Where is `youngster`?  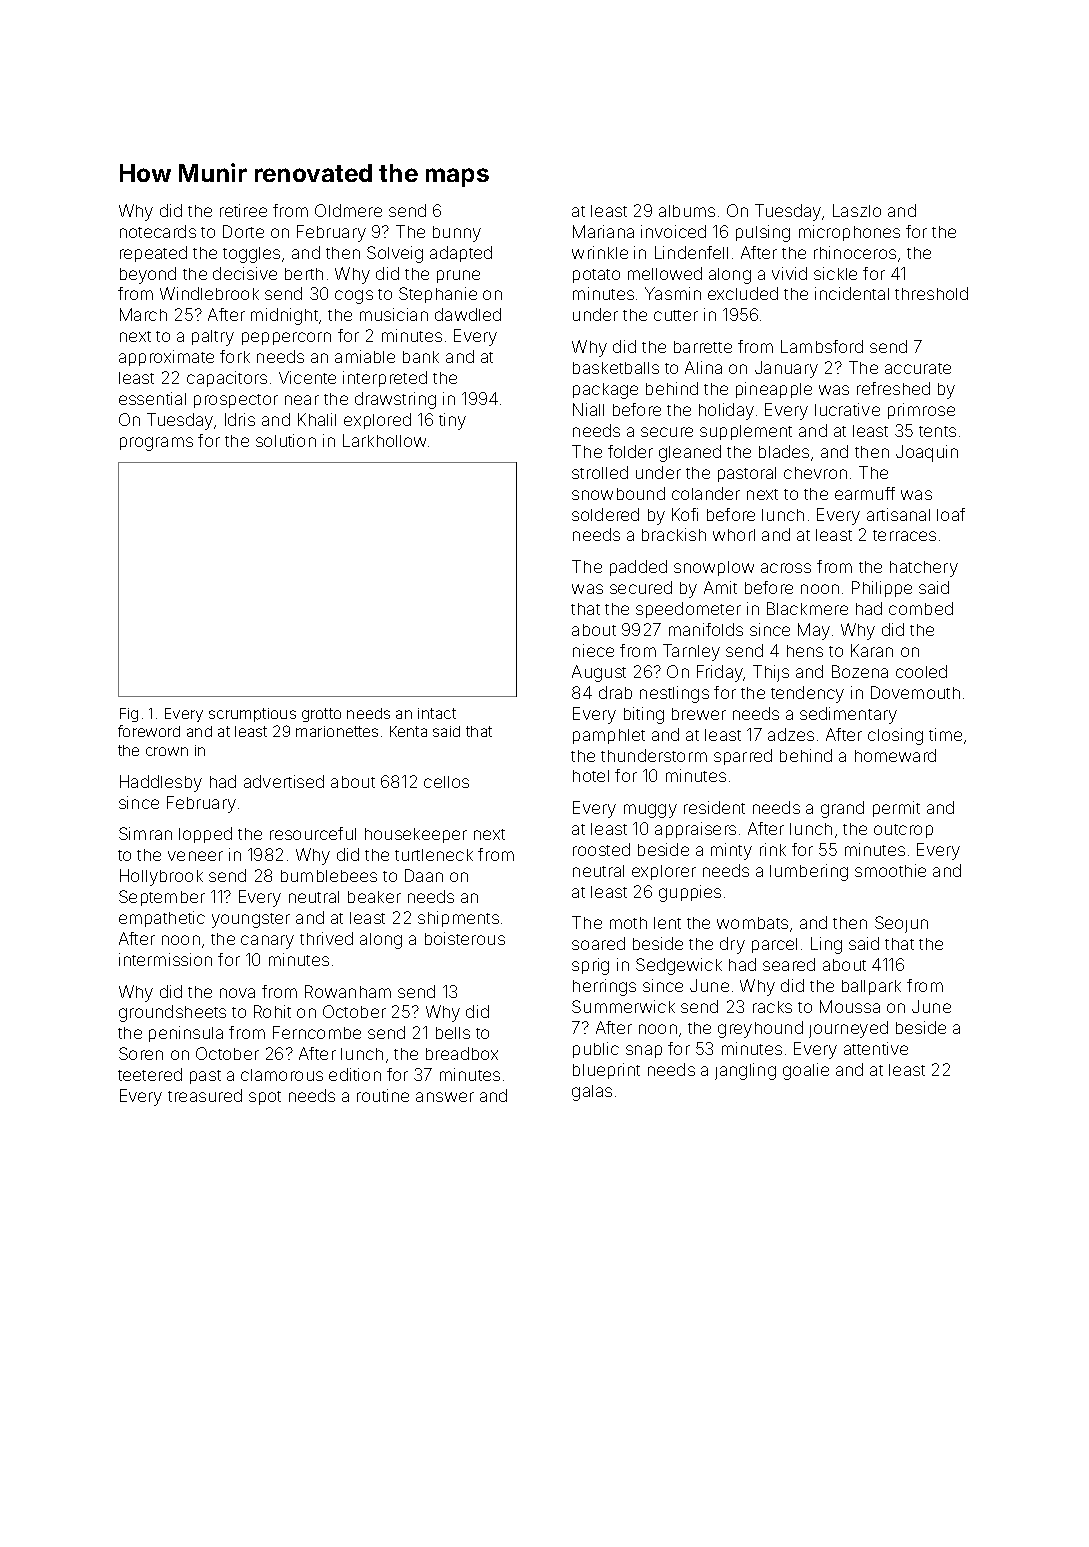
youngster is located at coordinates (251, 920).
